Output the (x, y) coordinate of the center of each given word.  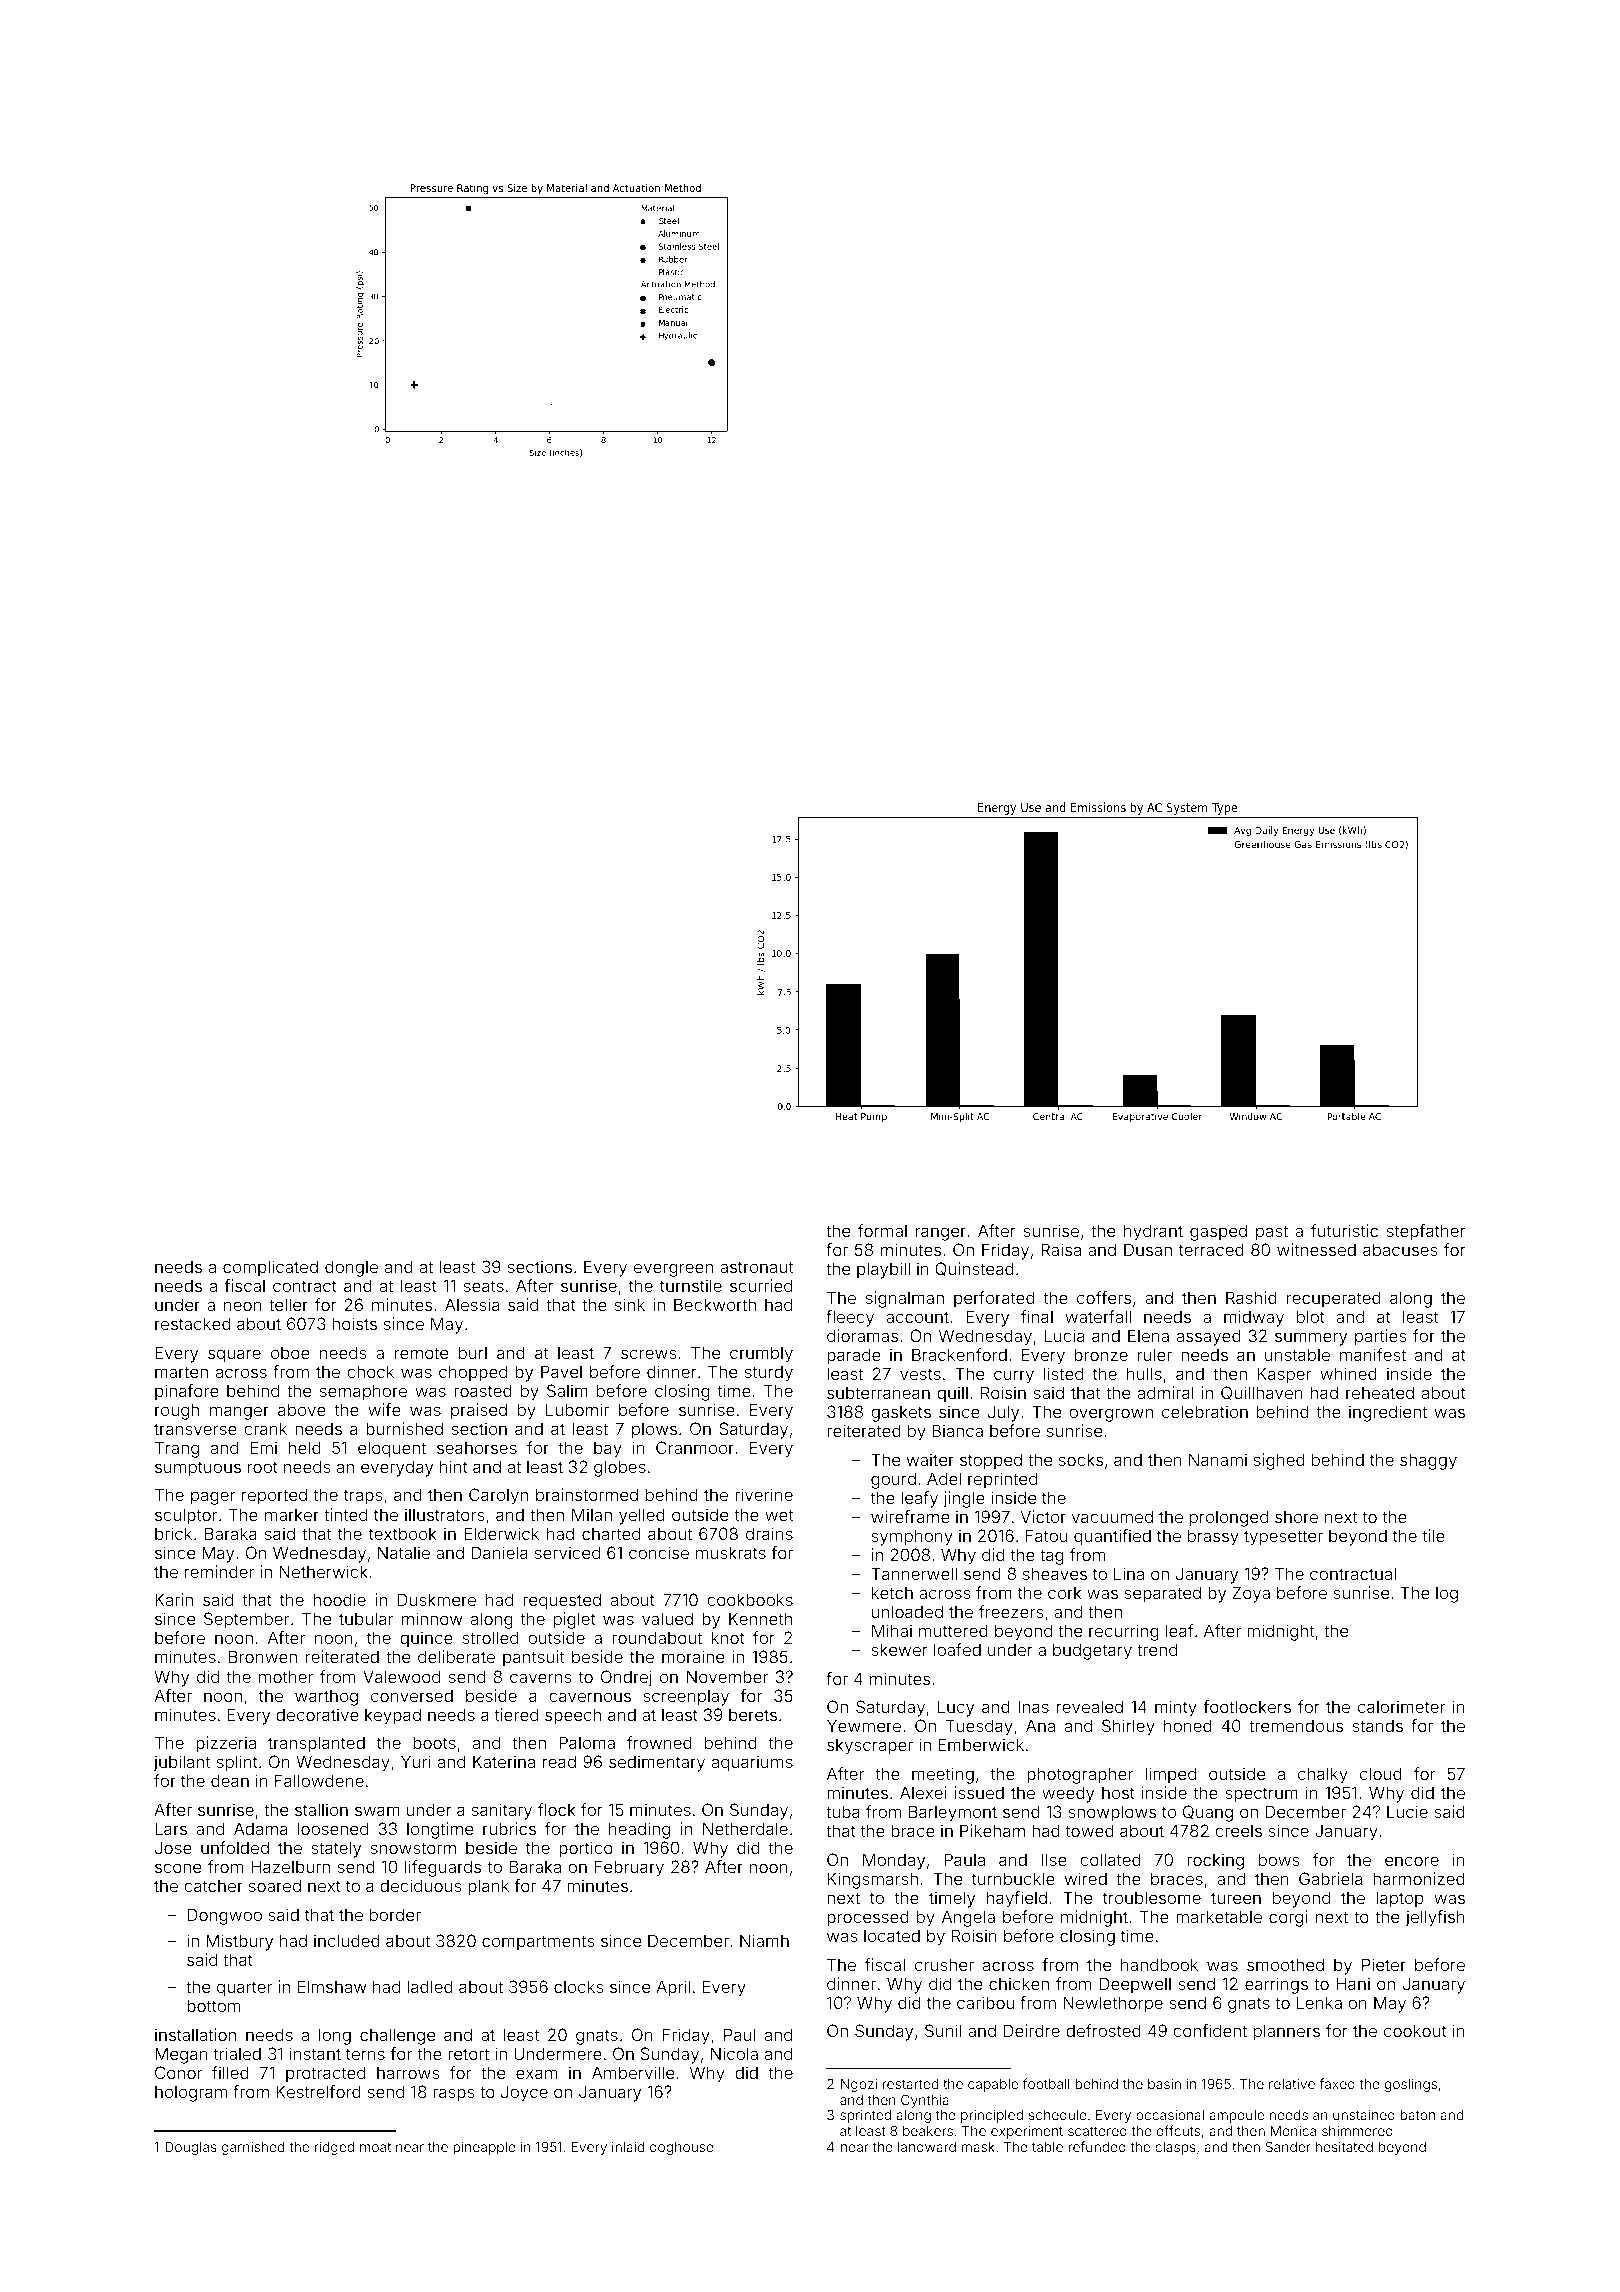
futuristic (1344, 1230)
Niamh (764, 1940)
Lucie (1407, 1811)
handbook (1159, 1964)
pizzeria (226, 1744)
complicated (270, 1268)
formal (882, 1230)
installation (195, 2034)
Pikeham (992, 1830)
